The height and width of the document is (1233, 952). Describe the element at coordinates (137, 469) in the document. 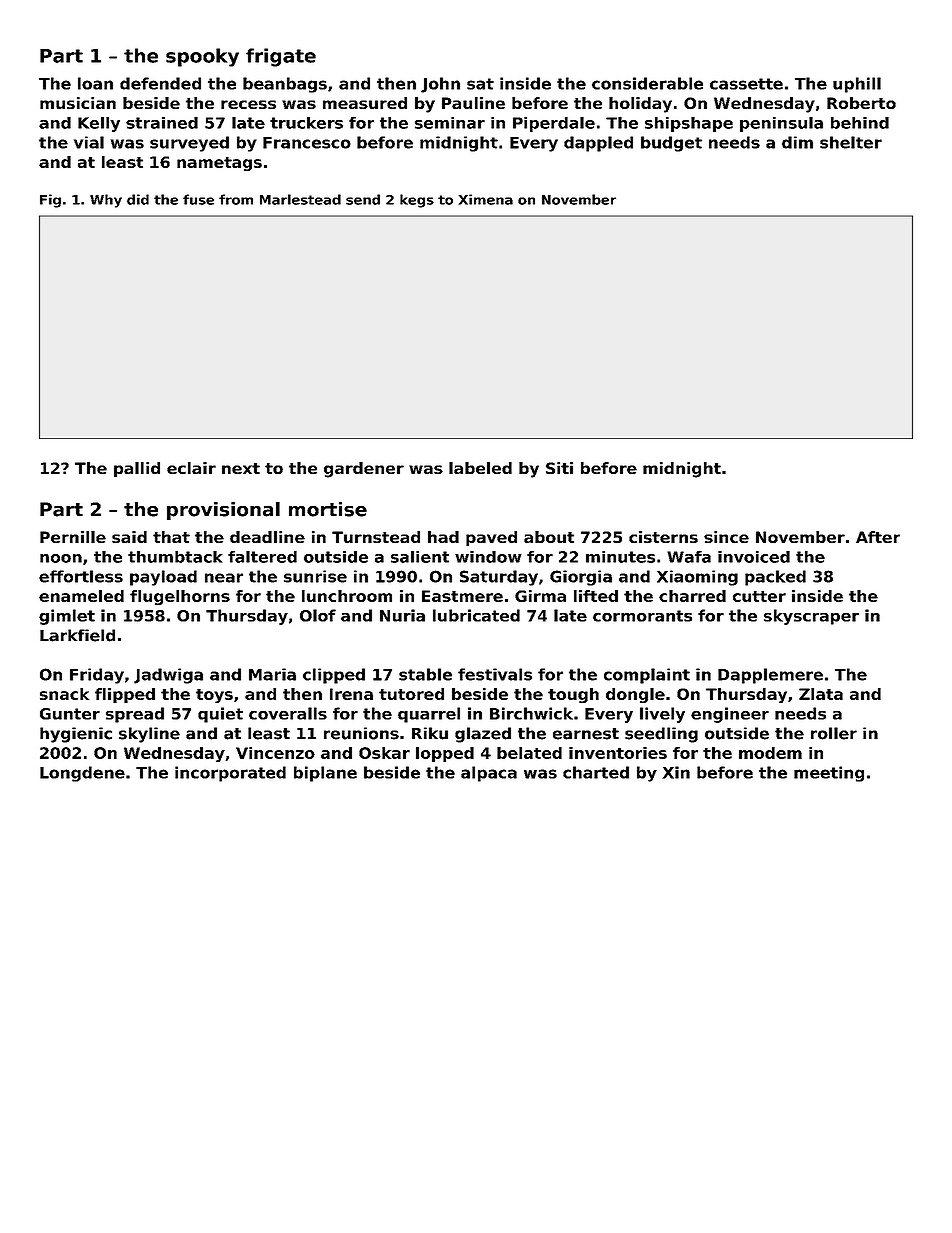

I see `pallid` at that location.
